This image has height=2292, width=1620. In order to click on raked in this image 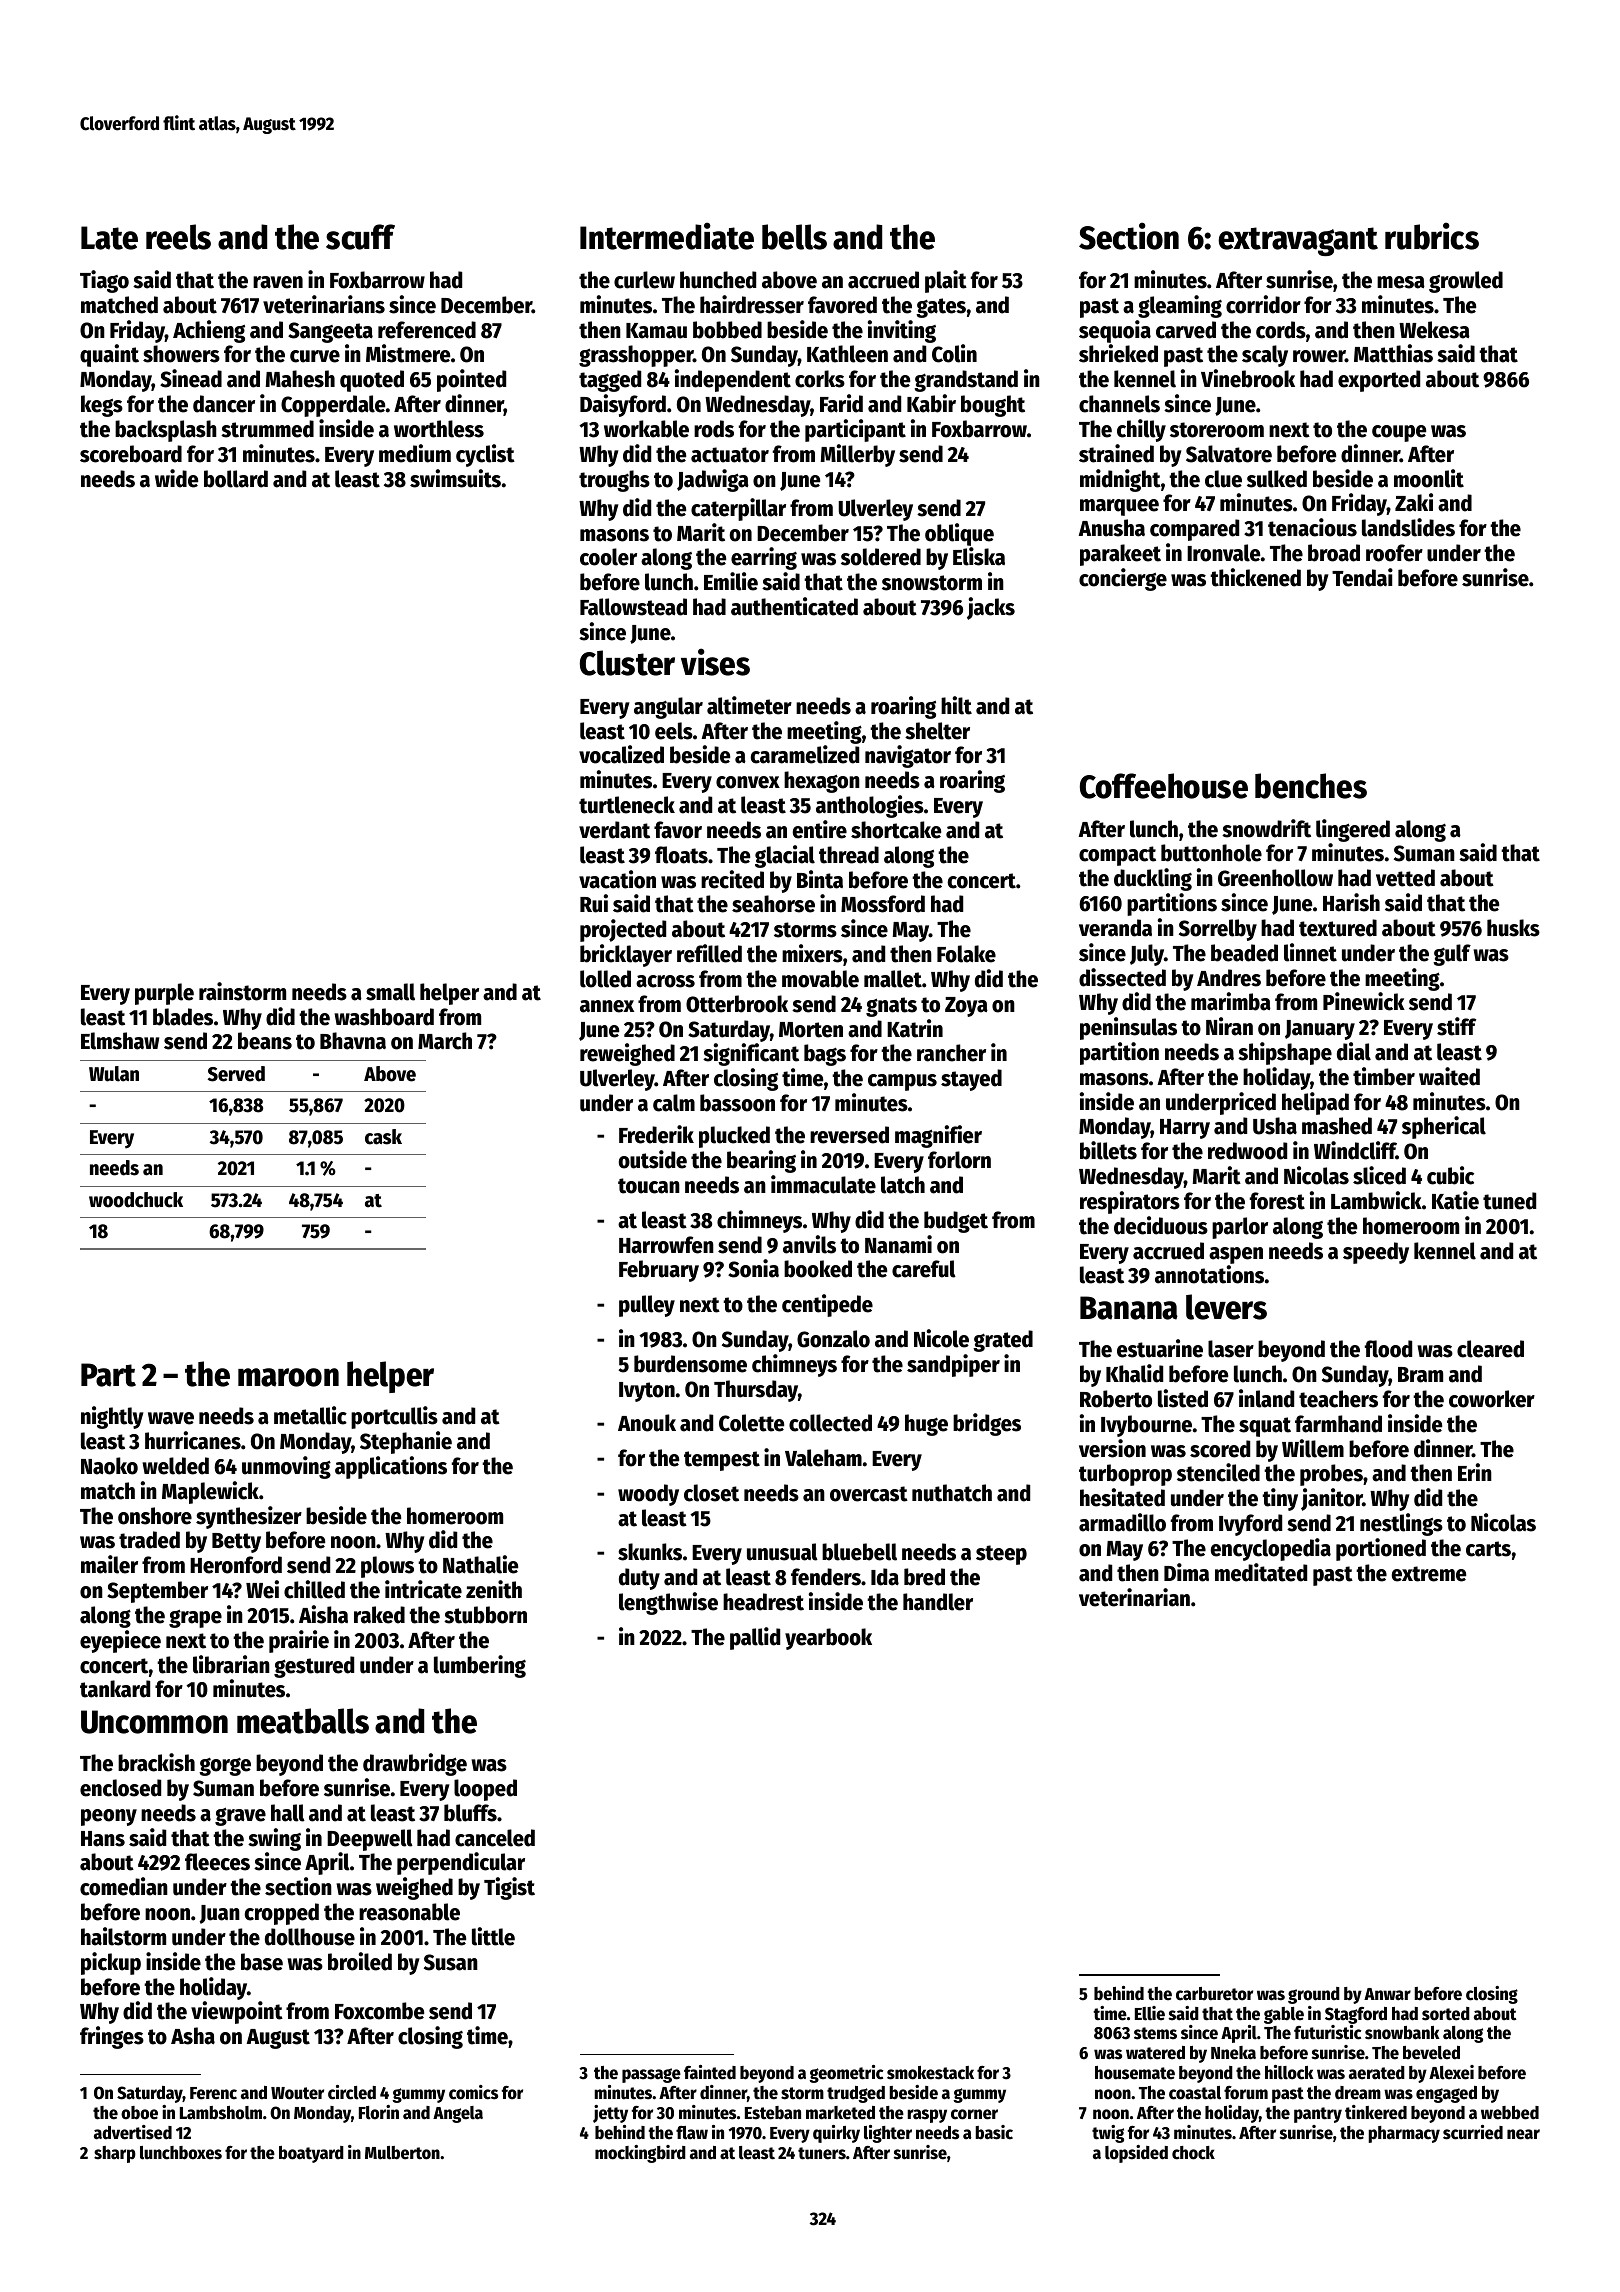, I will do `click(379, 1615)`.
